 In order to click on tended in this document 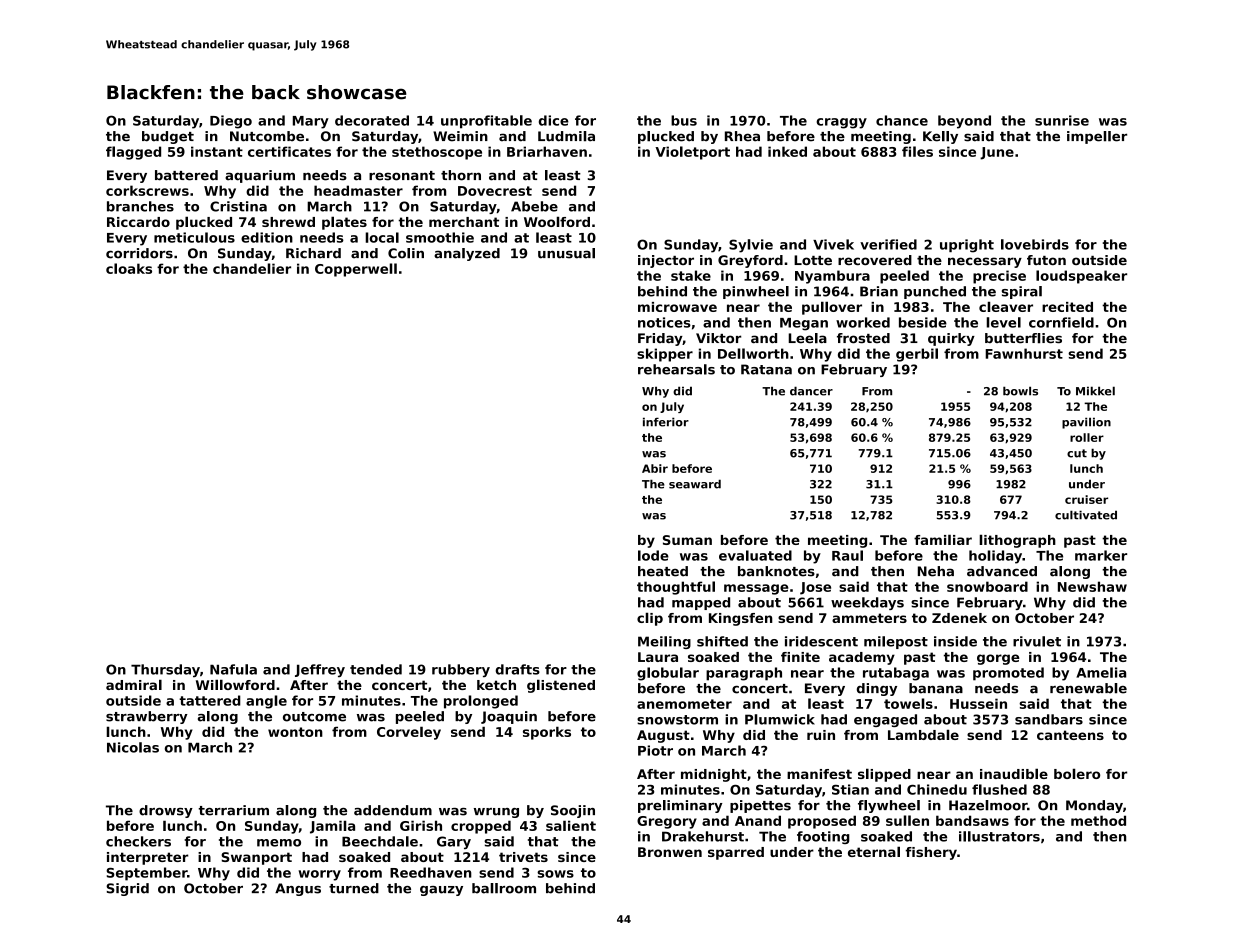, I will do `click(376, 669)`.
